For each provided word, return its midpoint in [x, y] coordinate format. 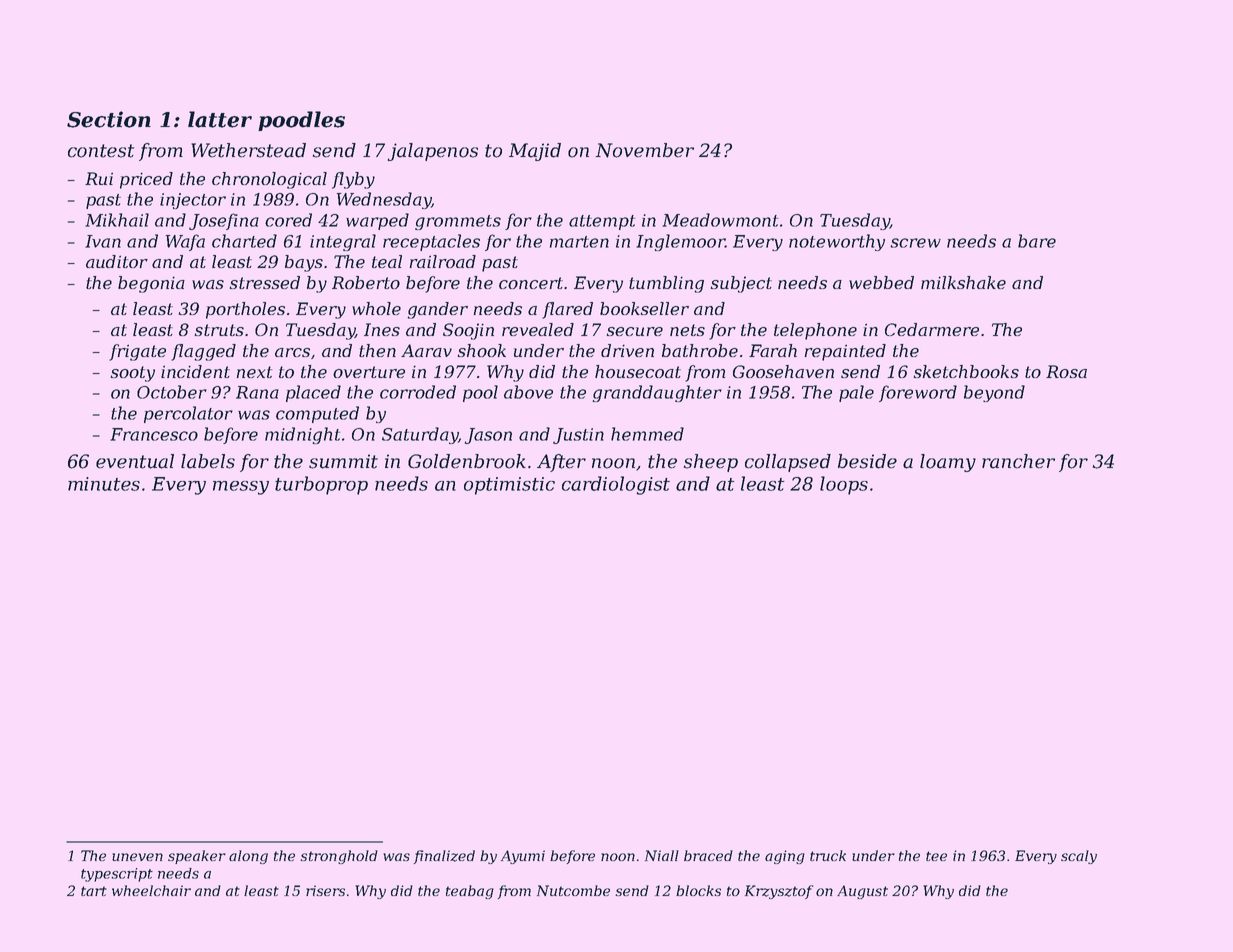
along [248, 857]
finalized [444, 857]
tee [936, 856]
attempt [602, 222]
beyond [994, 393]
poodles [301, 121]
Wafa [185, 242]
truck [828, 855]
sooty [133, 374]
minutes [104, 484]
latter [220, 119]
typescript [117, 875]
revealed [538, 329]
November [644, 150]
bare [1037, 241]
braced [708, 855]
